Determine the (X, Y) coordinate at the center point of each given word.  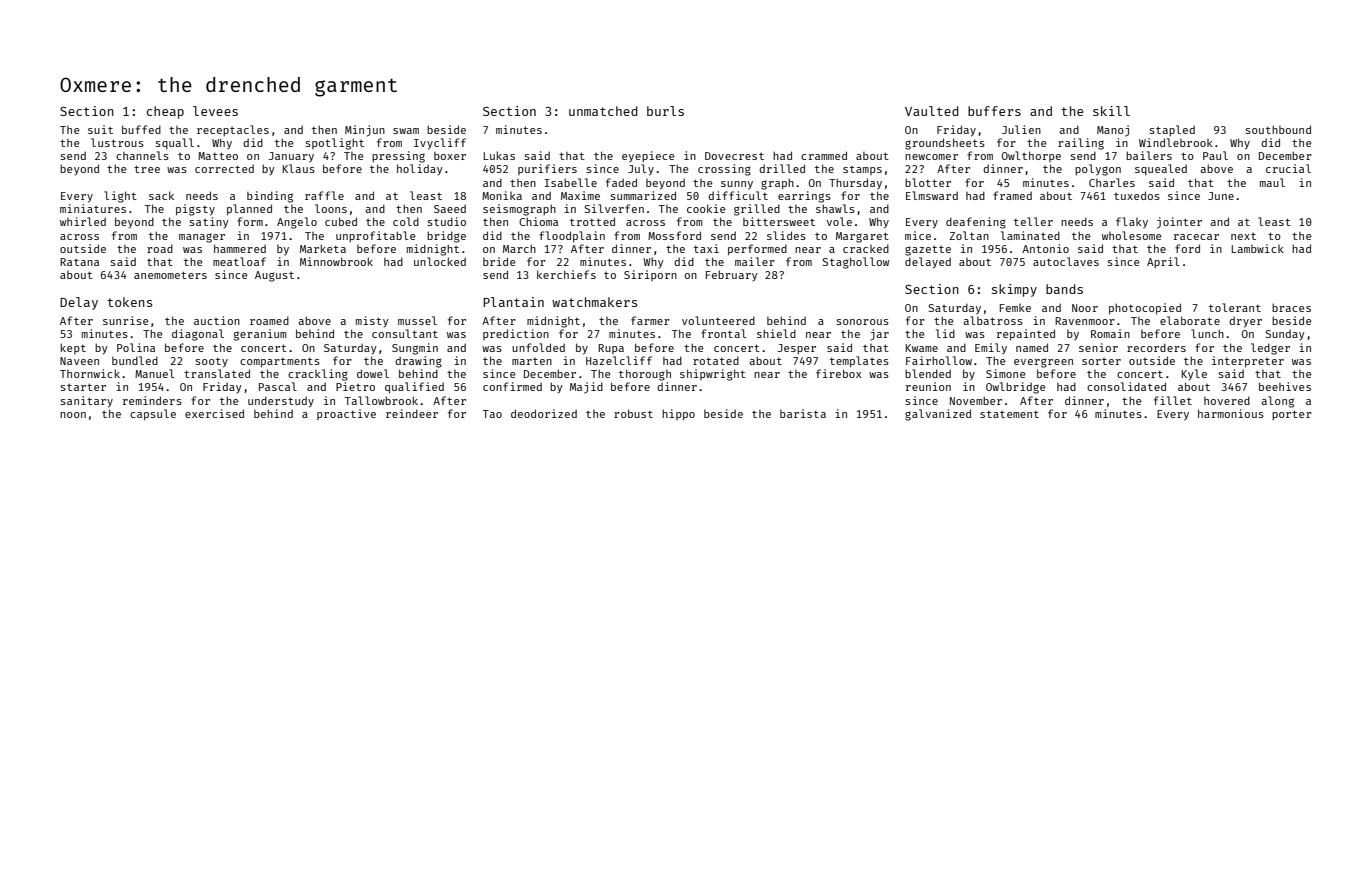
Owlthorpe (1031, 156)
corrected (224, 169)
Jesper (796, 349)
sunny (737, 185)
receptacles (233, 130)
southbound (1278, 129)
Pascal (278, 386)
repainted (1026, 335)
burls (665, 111)
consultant (405, 333)
